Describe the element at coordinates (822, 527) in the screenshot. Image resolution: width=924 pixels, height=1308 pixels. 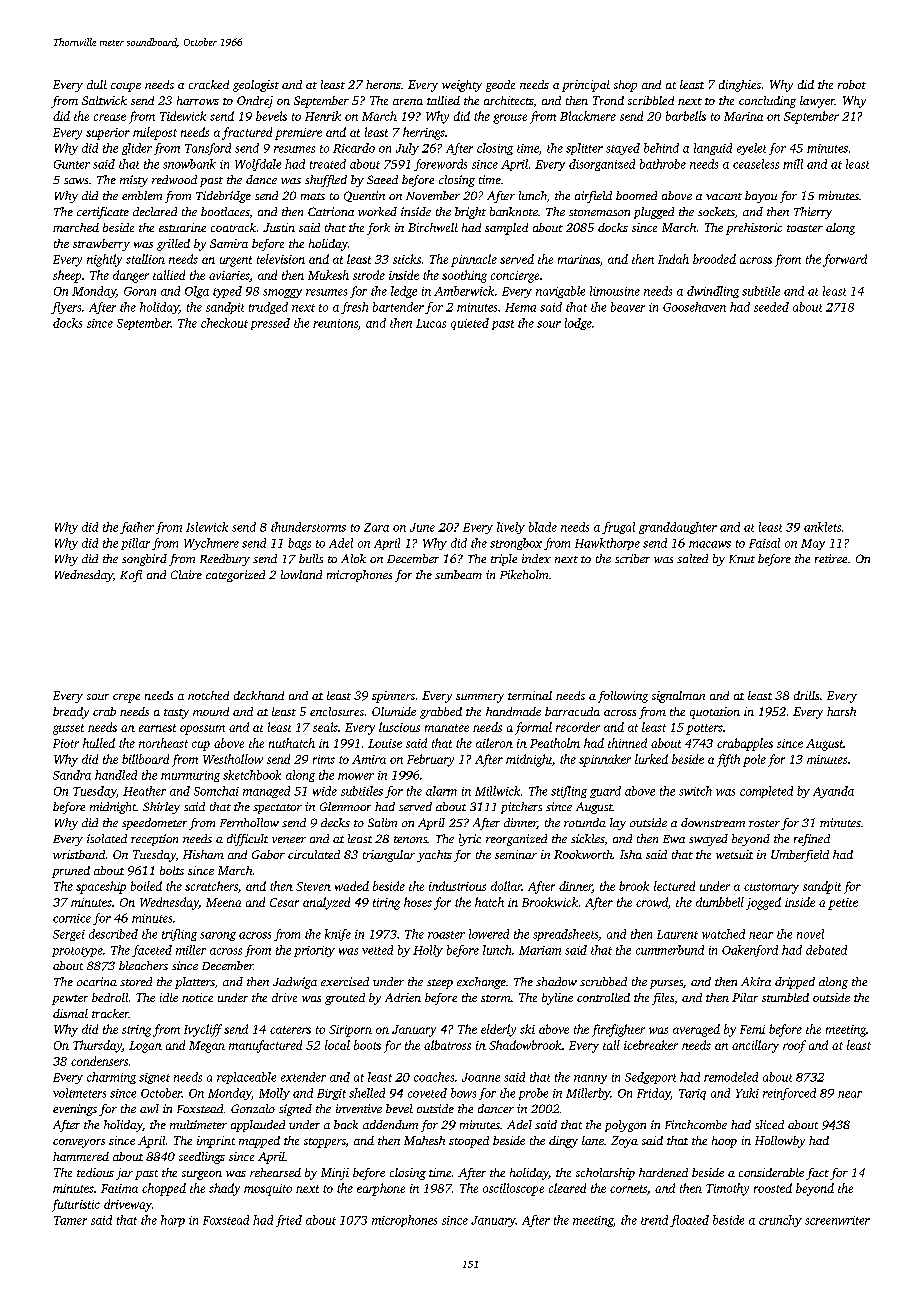
I see `anklets` at that location.
